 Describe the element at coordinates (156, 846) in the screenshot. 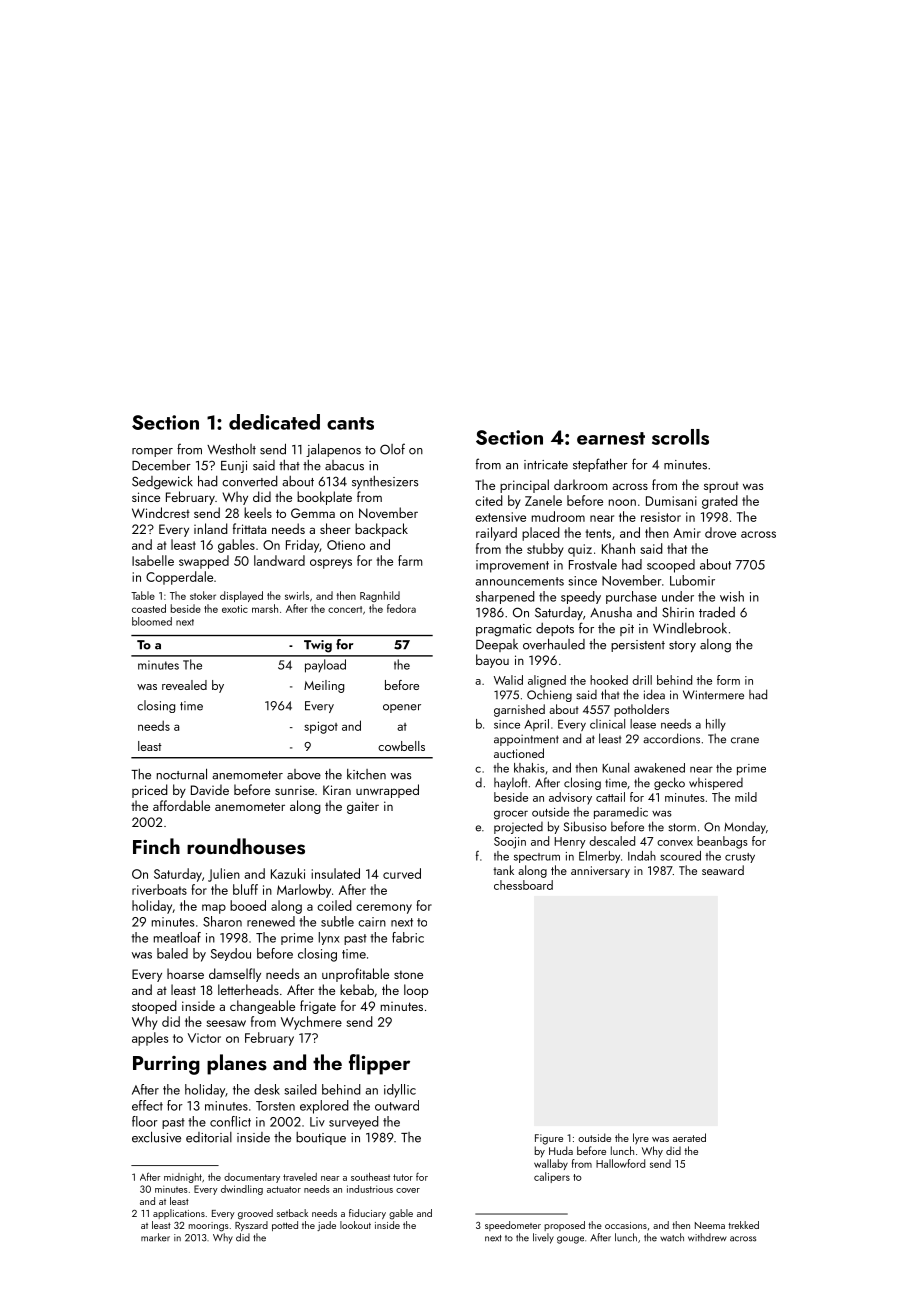

I see `Finch` at that location.
